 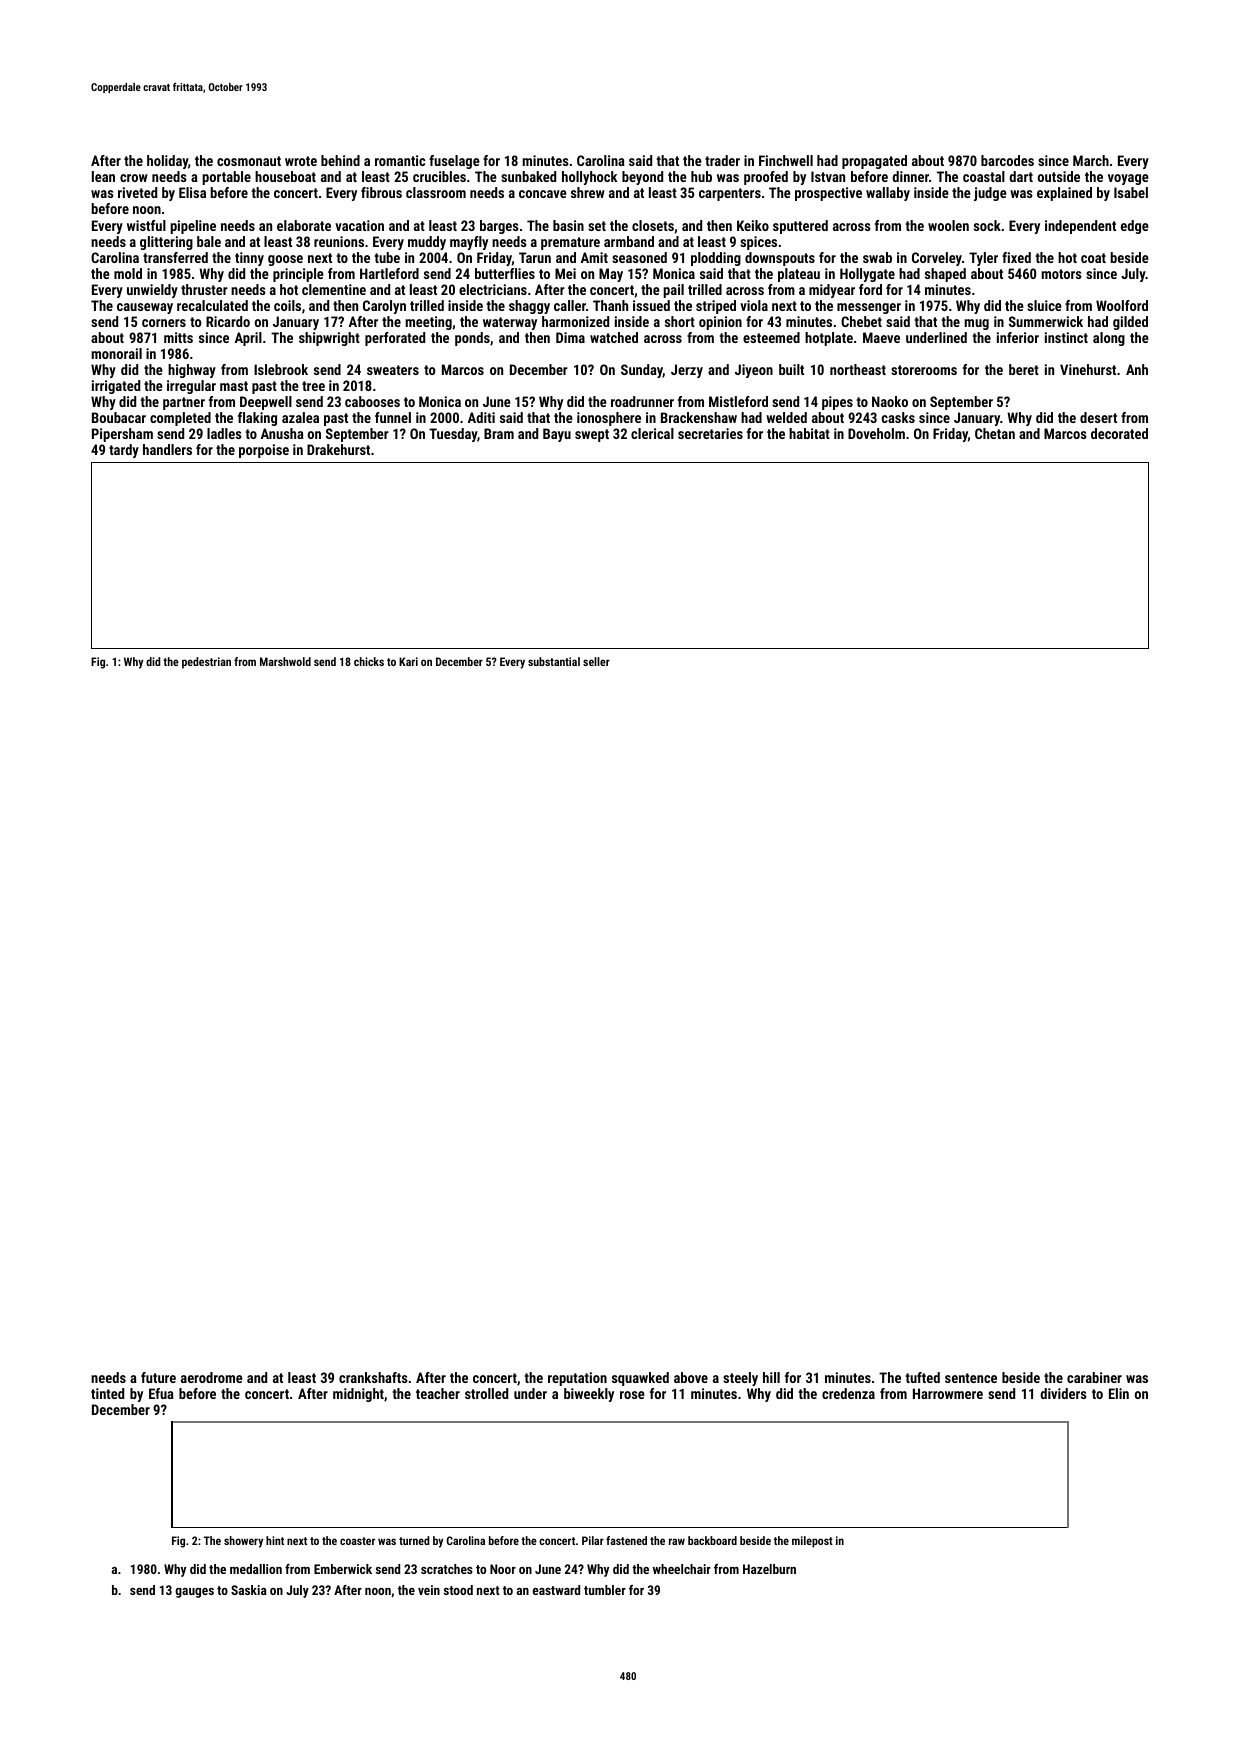 I want to click on substantial, so click(x=554, y=661).
